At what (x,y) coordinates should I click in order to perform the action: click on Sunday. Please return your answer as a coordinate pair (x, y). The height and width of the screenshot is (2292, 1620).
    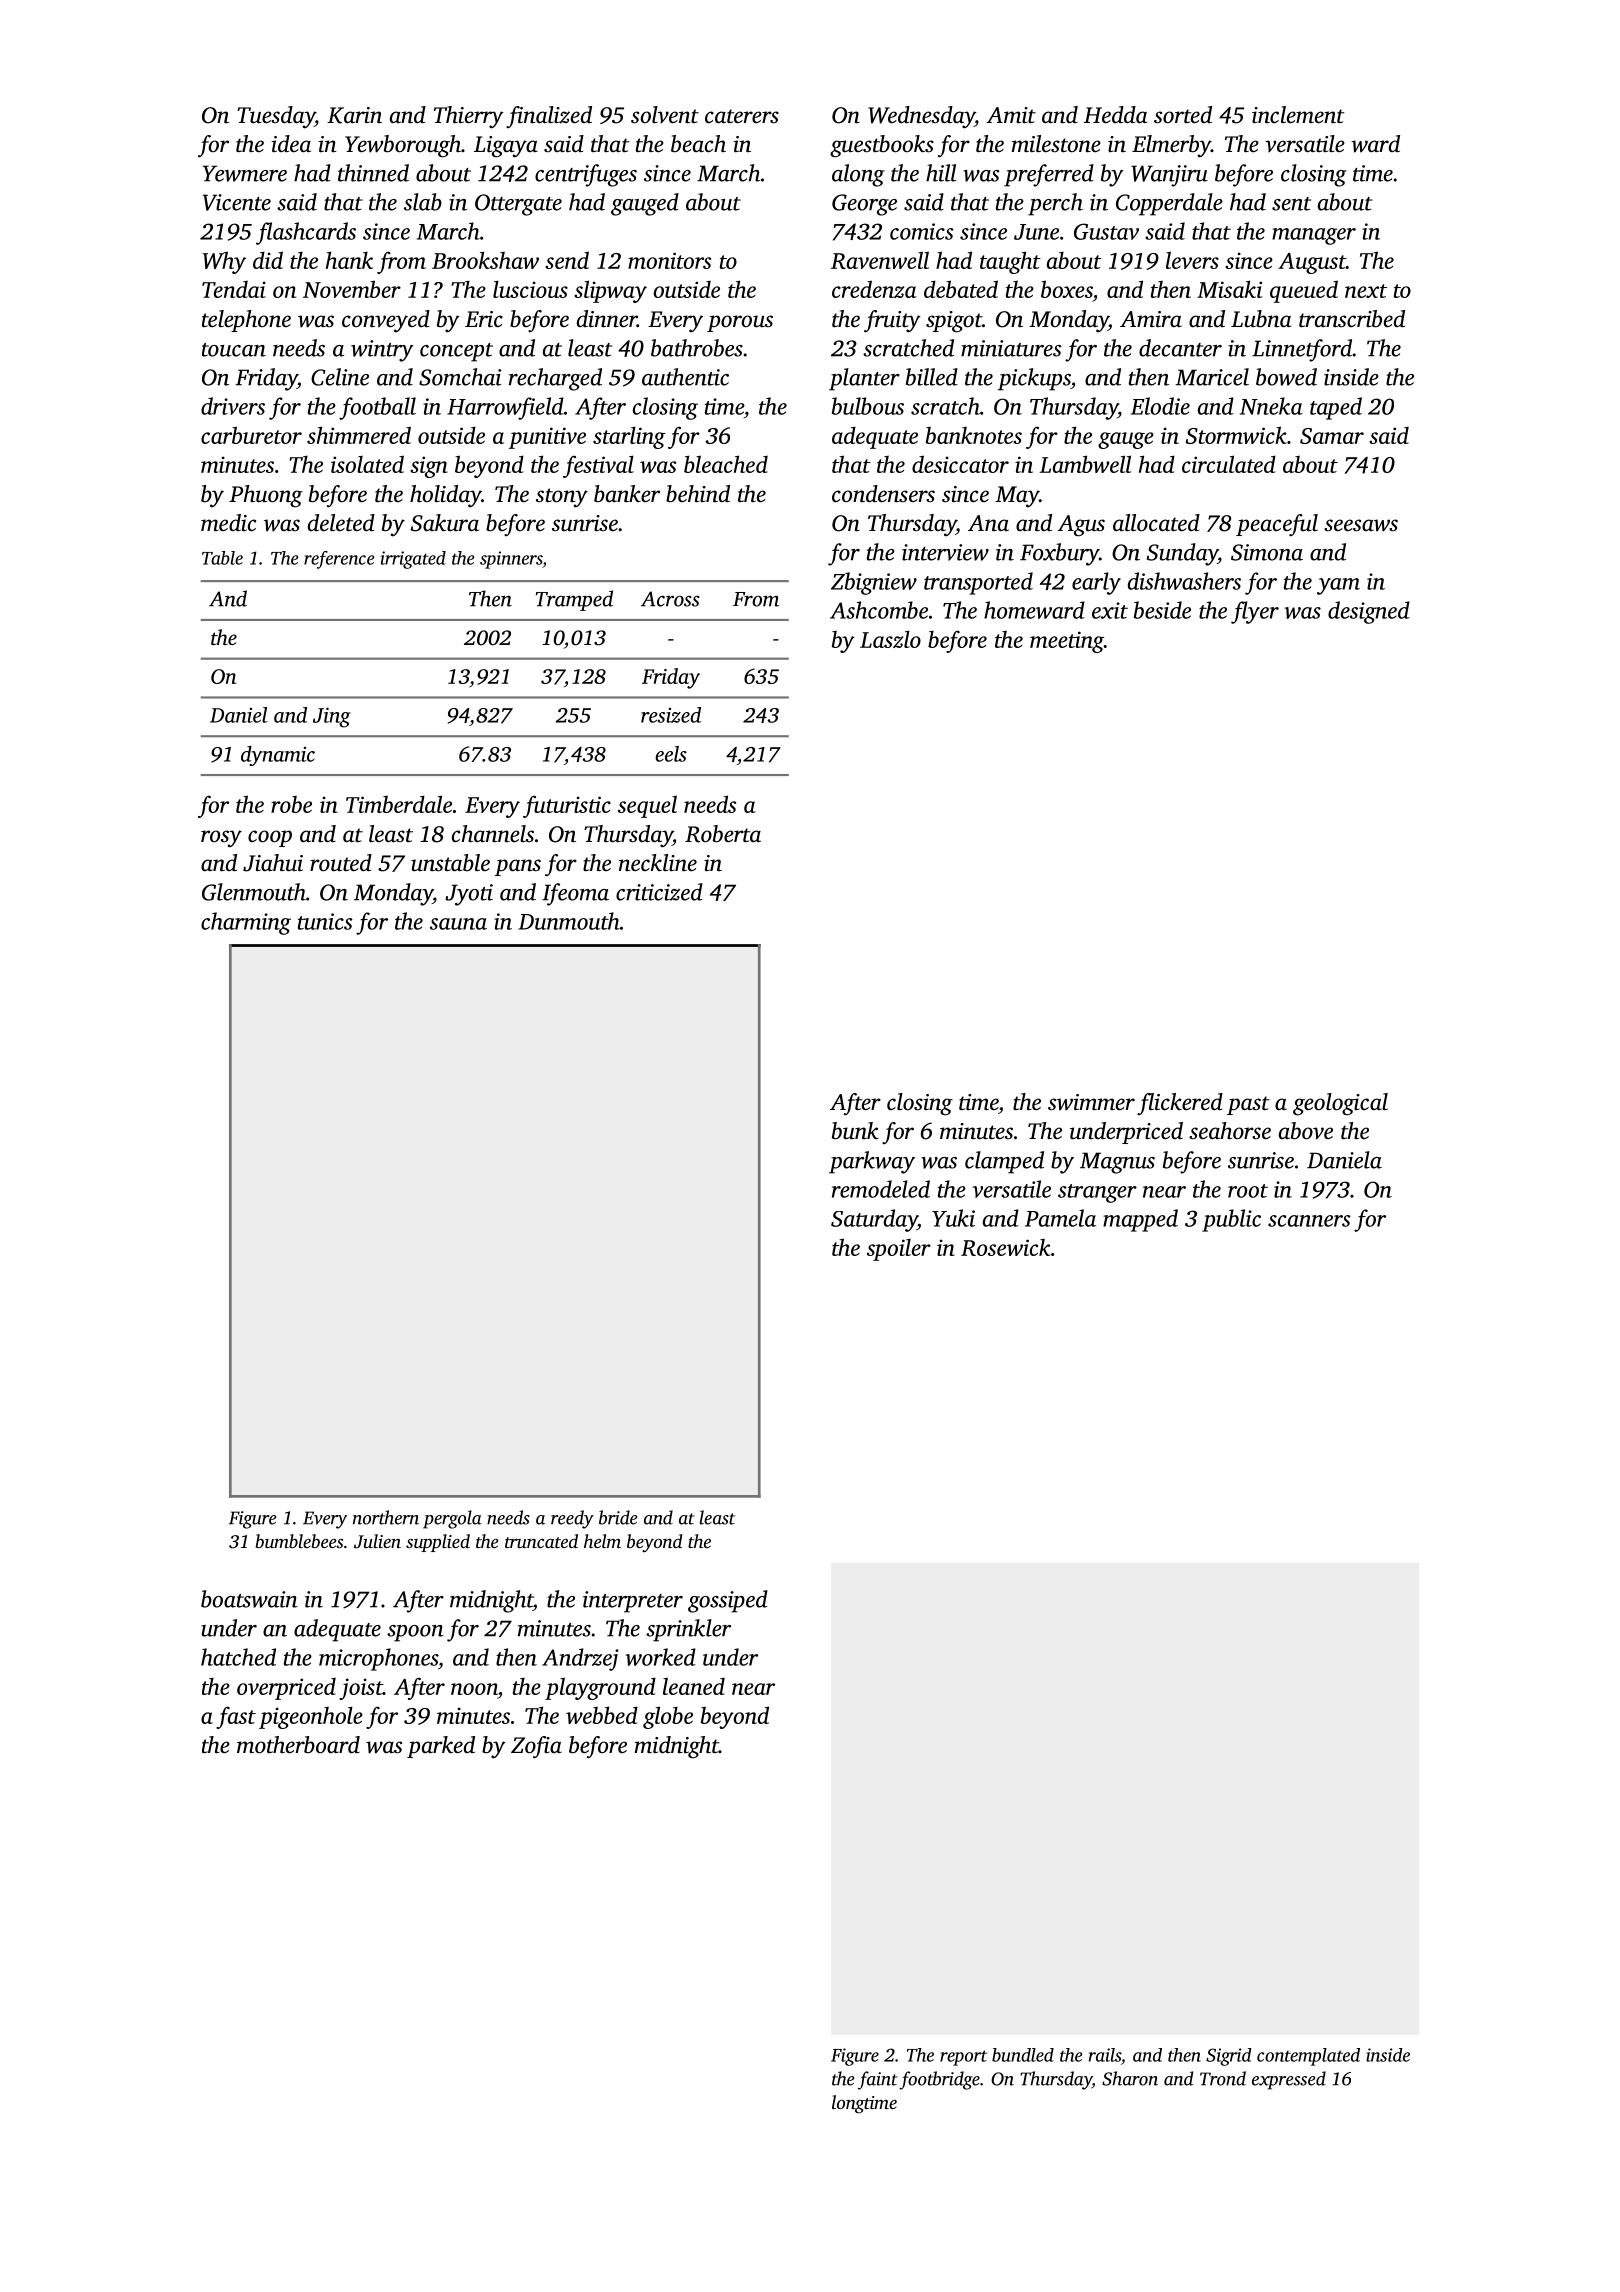
    Looking at the image, I should click on (1182, 554).
